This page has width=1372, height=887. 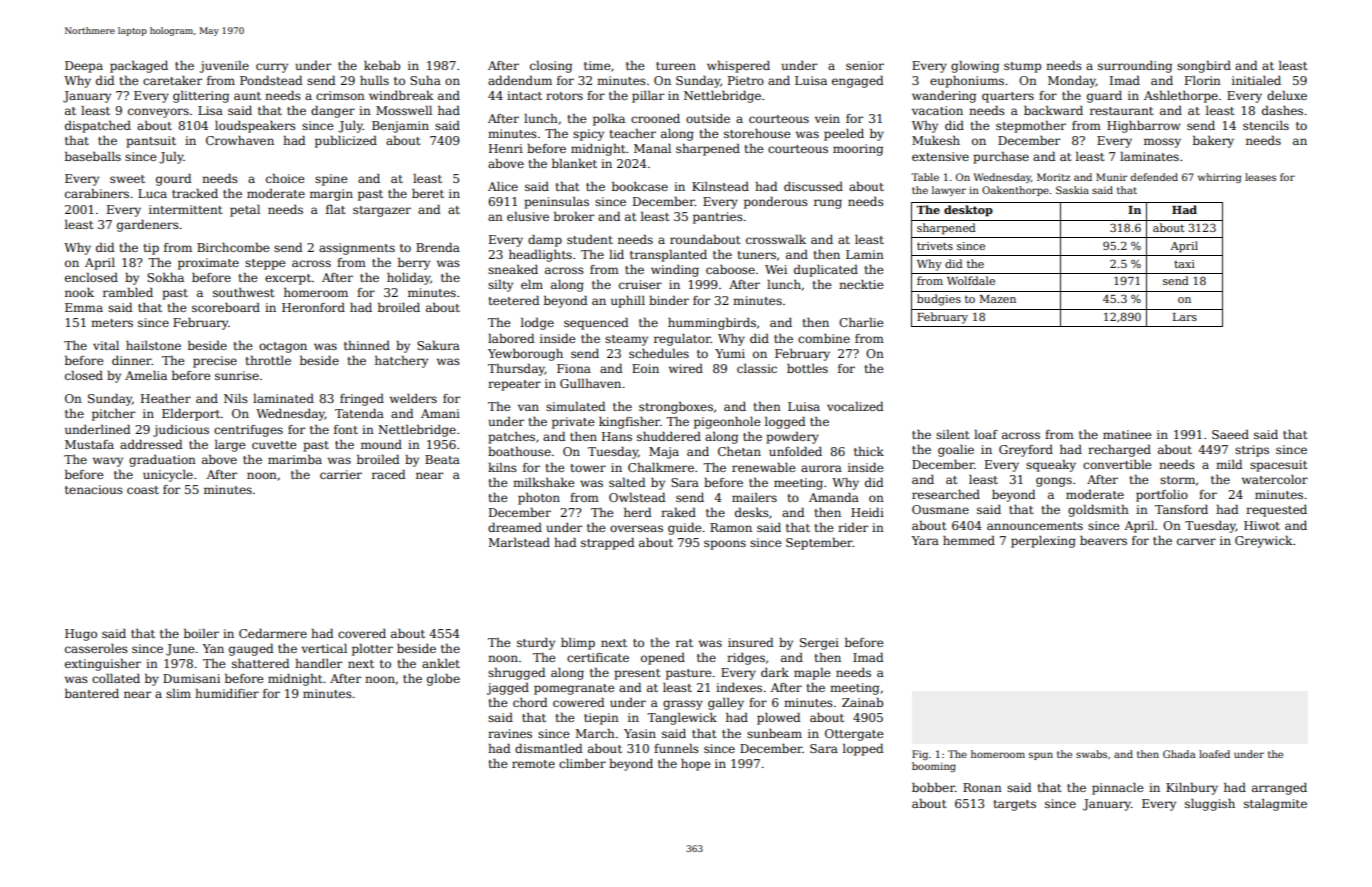 What do you see at coordinates (516, 674) in the page?
I see `shrugged` at bounding box center [516, 674].
